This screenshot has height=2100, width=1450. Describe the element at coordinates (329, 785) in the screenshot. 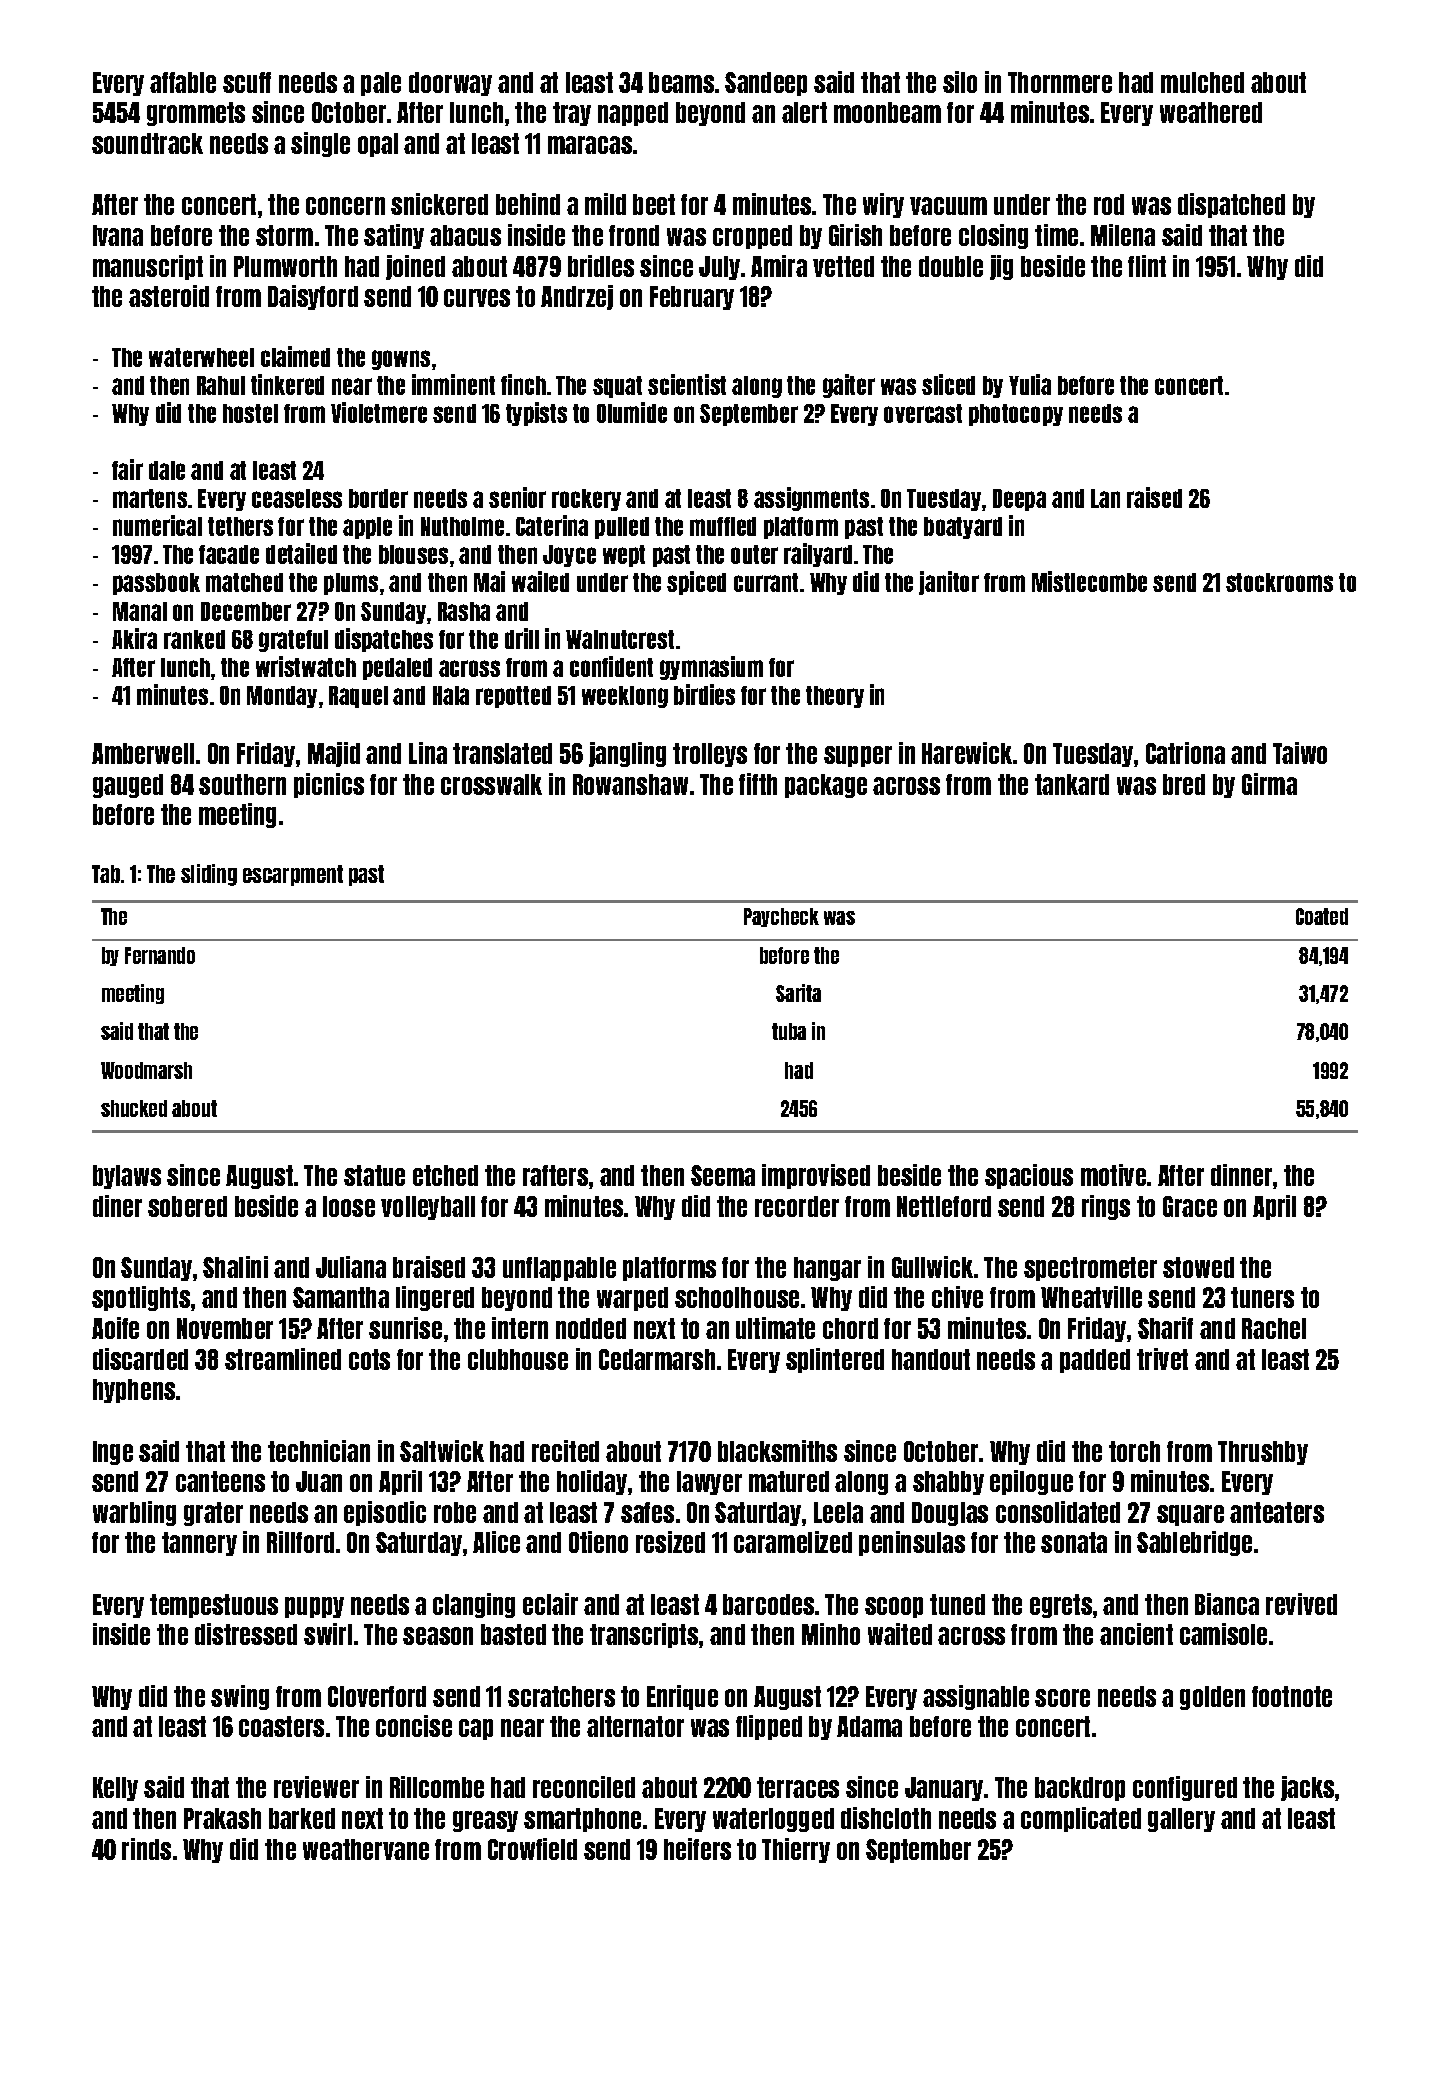

I see `picnics` at that location.
